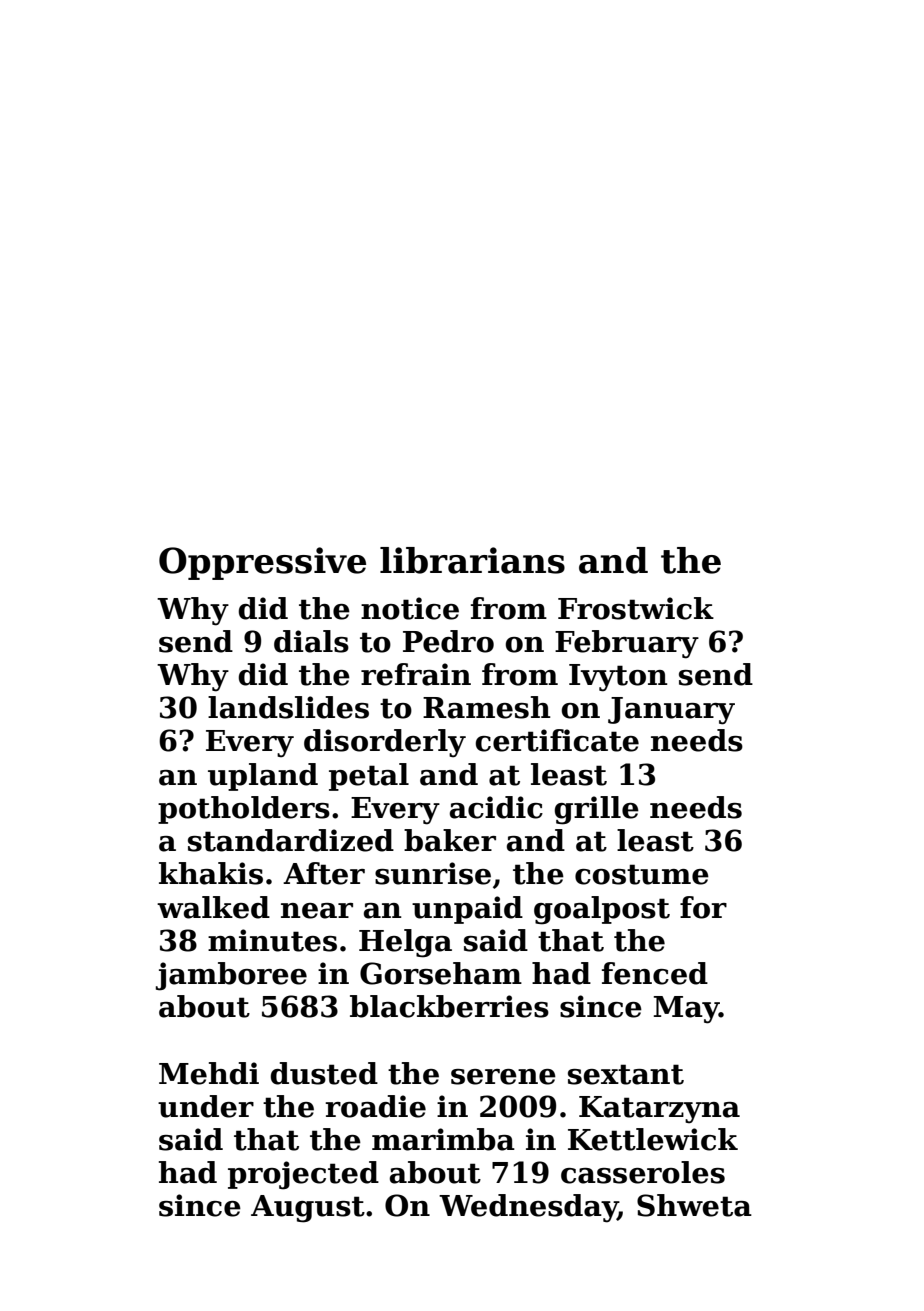  Describe the element at coordinates (642, 874) in the screenshot. I see `costume` at that location.
